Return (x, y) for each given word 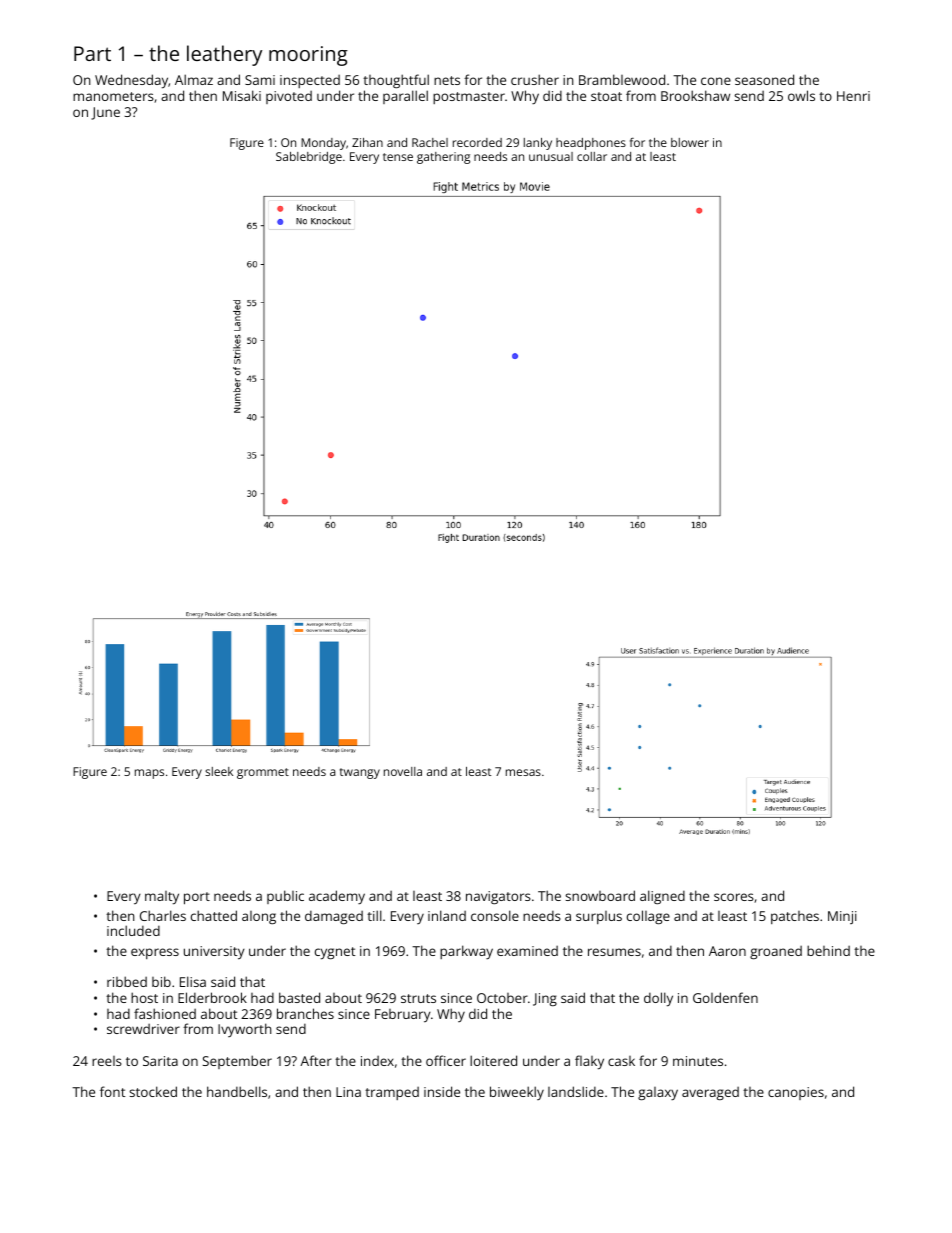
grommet (263, 773)
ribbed (127, 981)
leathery (224, 55)
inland (447, 915)
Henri (853, 96)
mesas (523, 772)
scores (734, 897)
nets (447, 80)
